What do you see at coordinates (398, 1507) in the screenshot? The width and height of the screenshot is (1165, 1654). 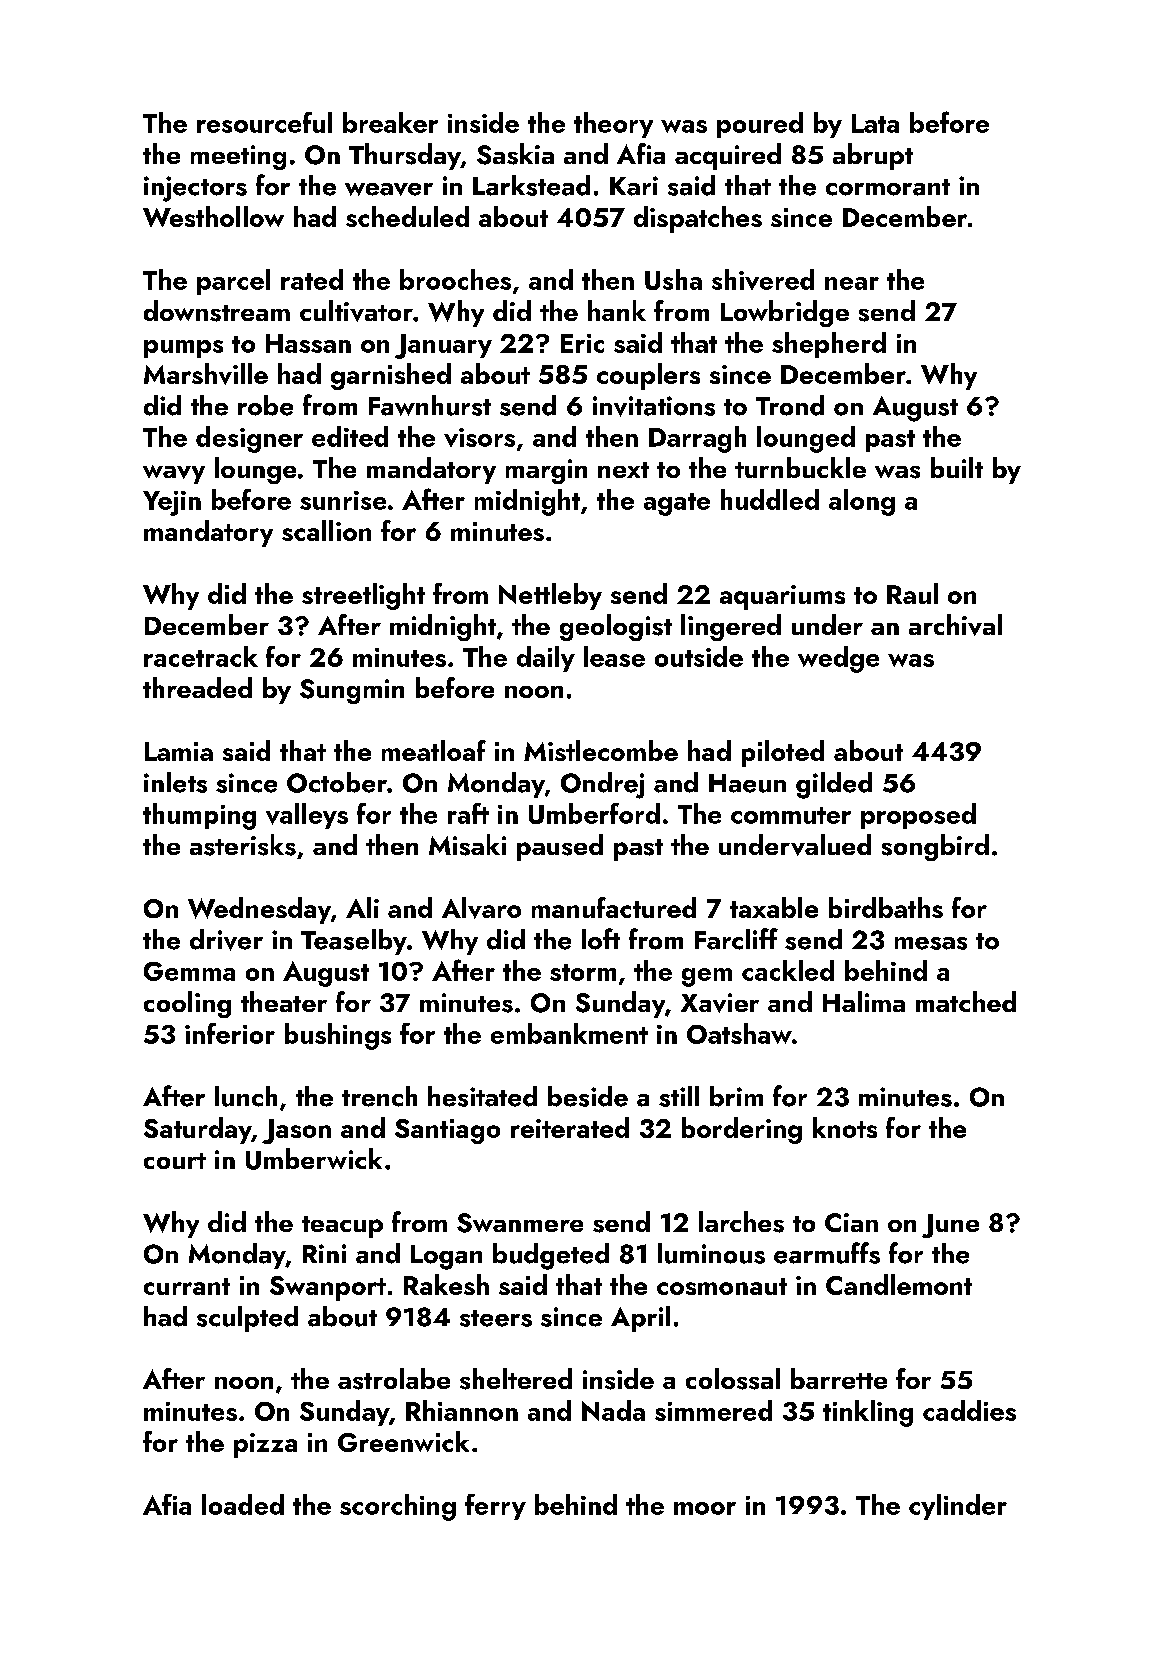 I see `scorching` at bounding box center [398, 1507].
